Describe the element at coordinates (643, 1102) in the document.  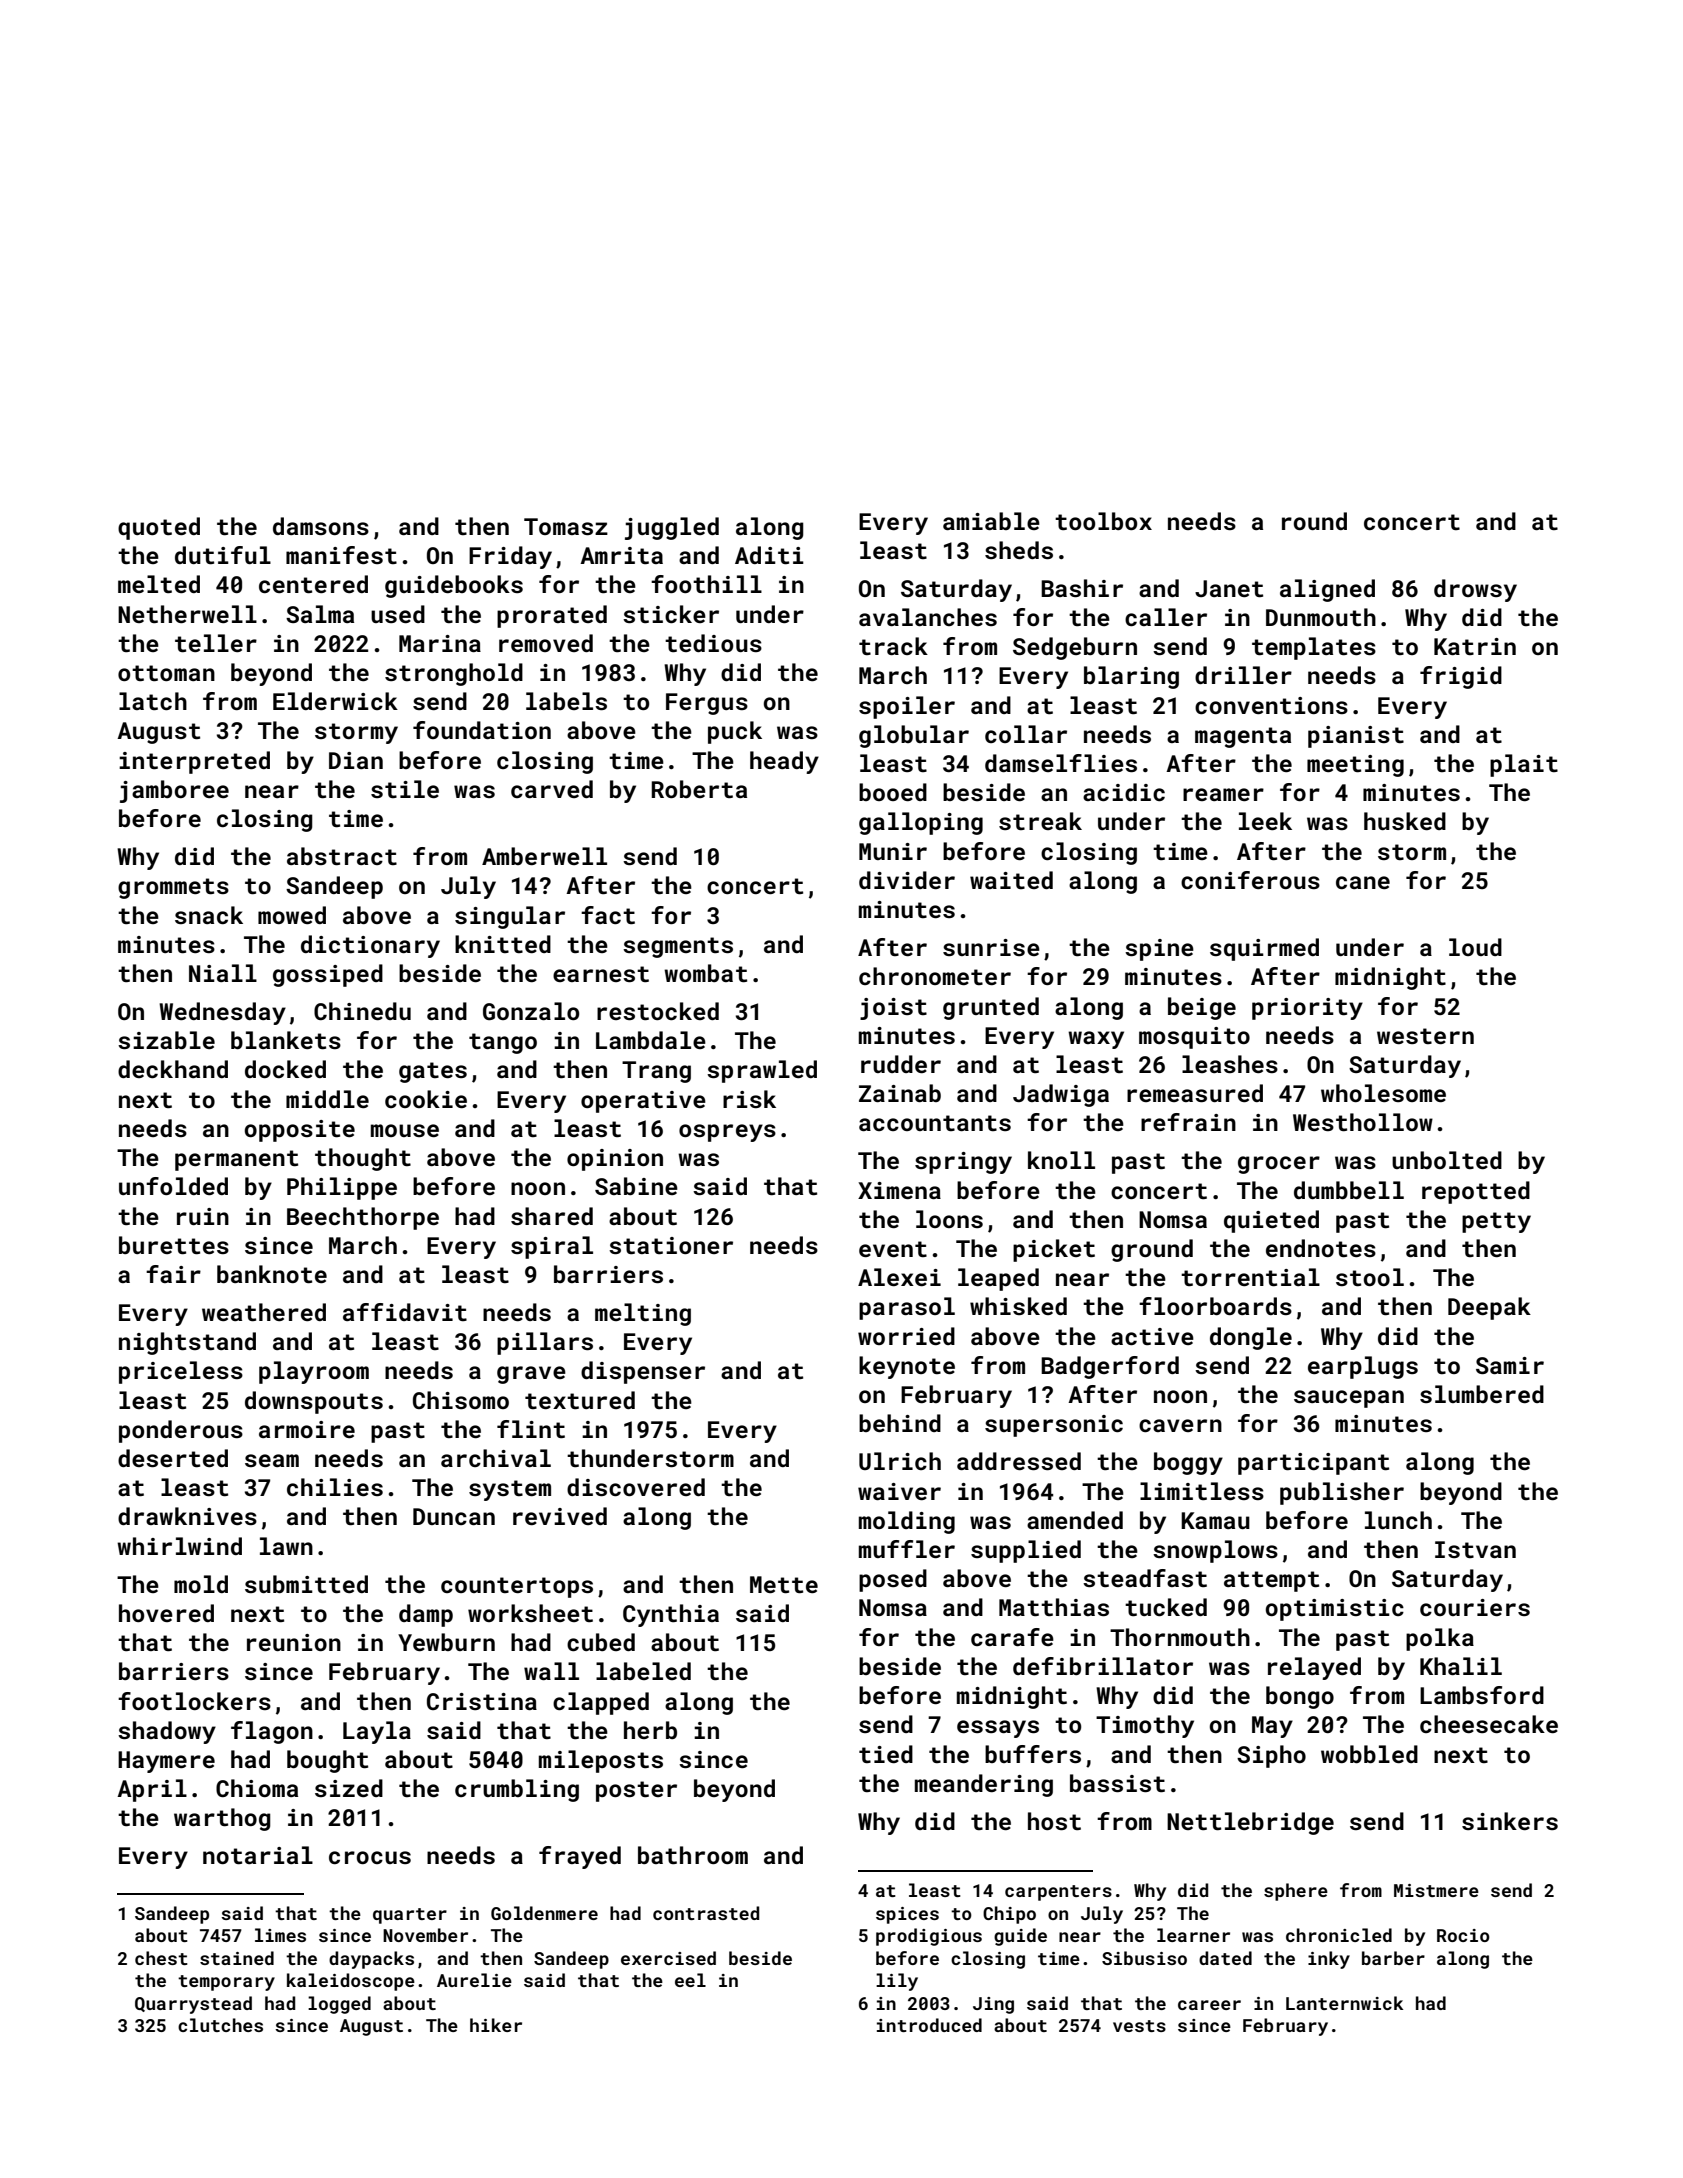
I see `operative` at that location.
